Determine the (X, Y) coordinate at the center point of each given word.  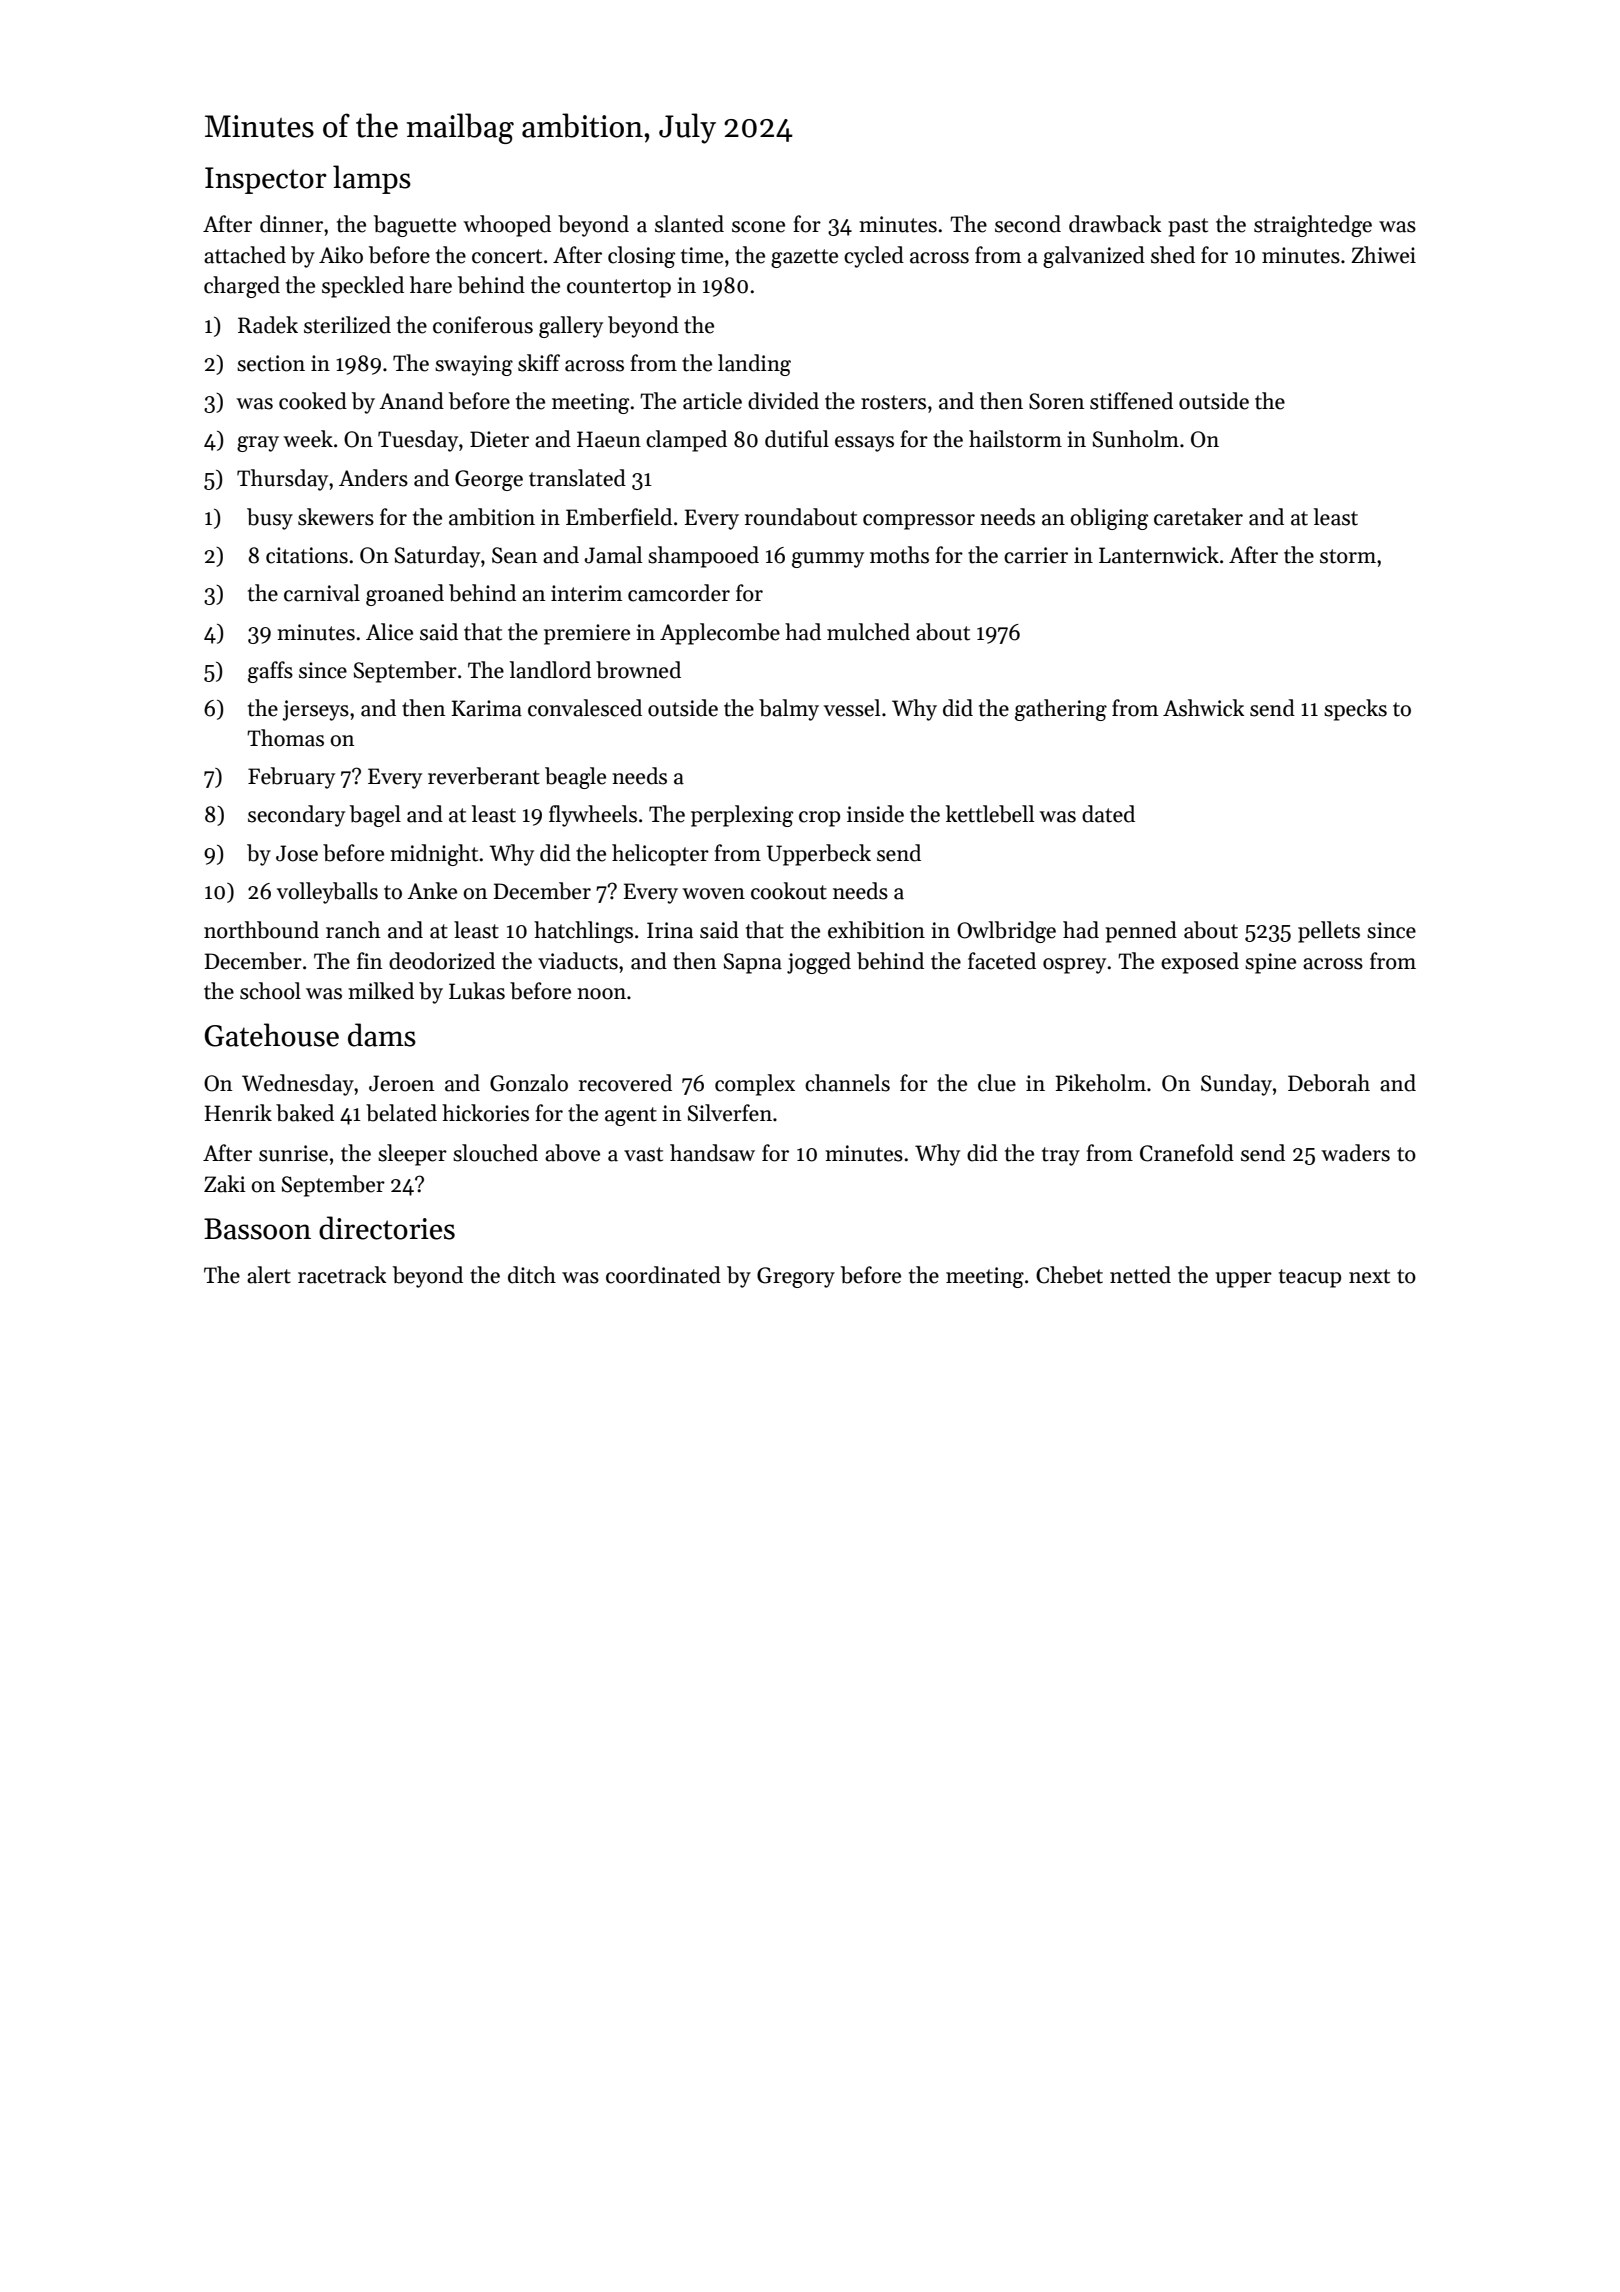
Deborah (1329, 1083)
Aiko (341, 255)
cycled (874, 257)
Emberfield (619, 517)
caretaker (1198, 517)
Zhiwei (1383, 255)
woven (713, 894)
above (572, 1153)
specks (1355, 710)
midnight (434, 855)
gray (258, 444)
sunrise (293, 1153)
